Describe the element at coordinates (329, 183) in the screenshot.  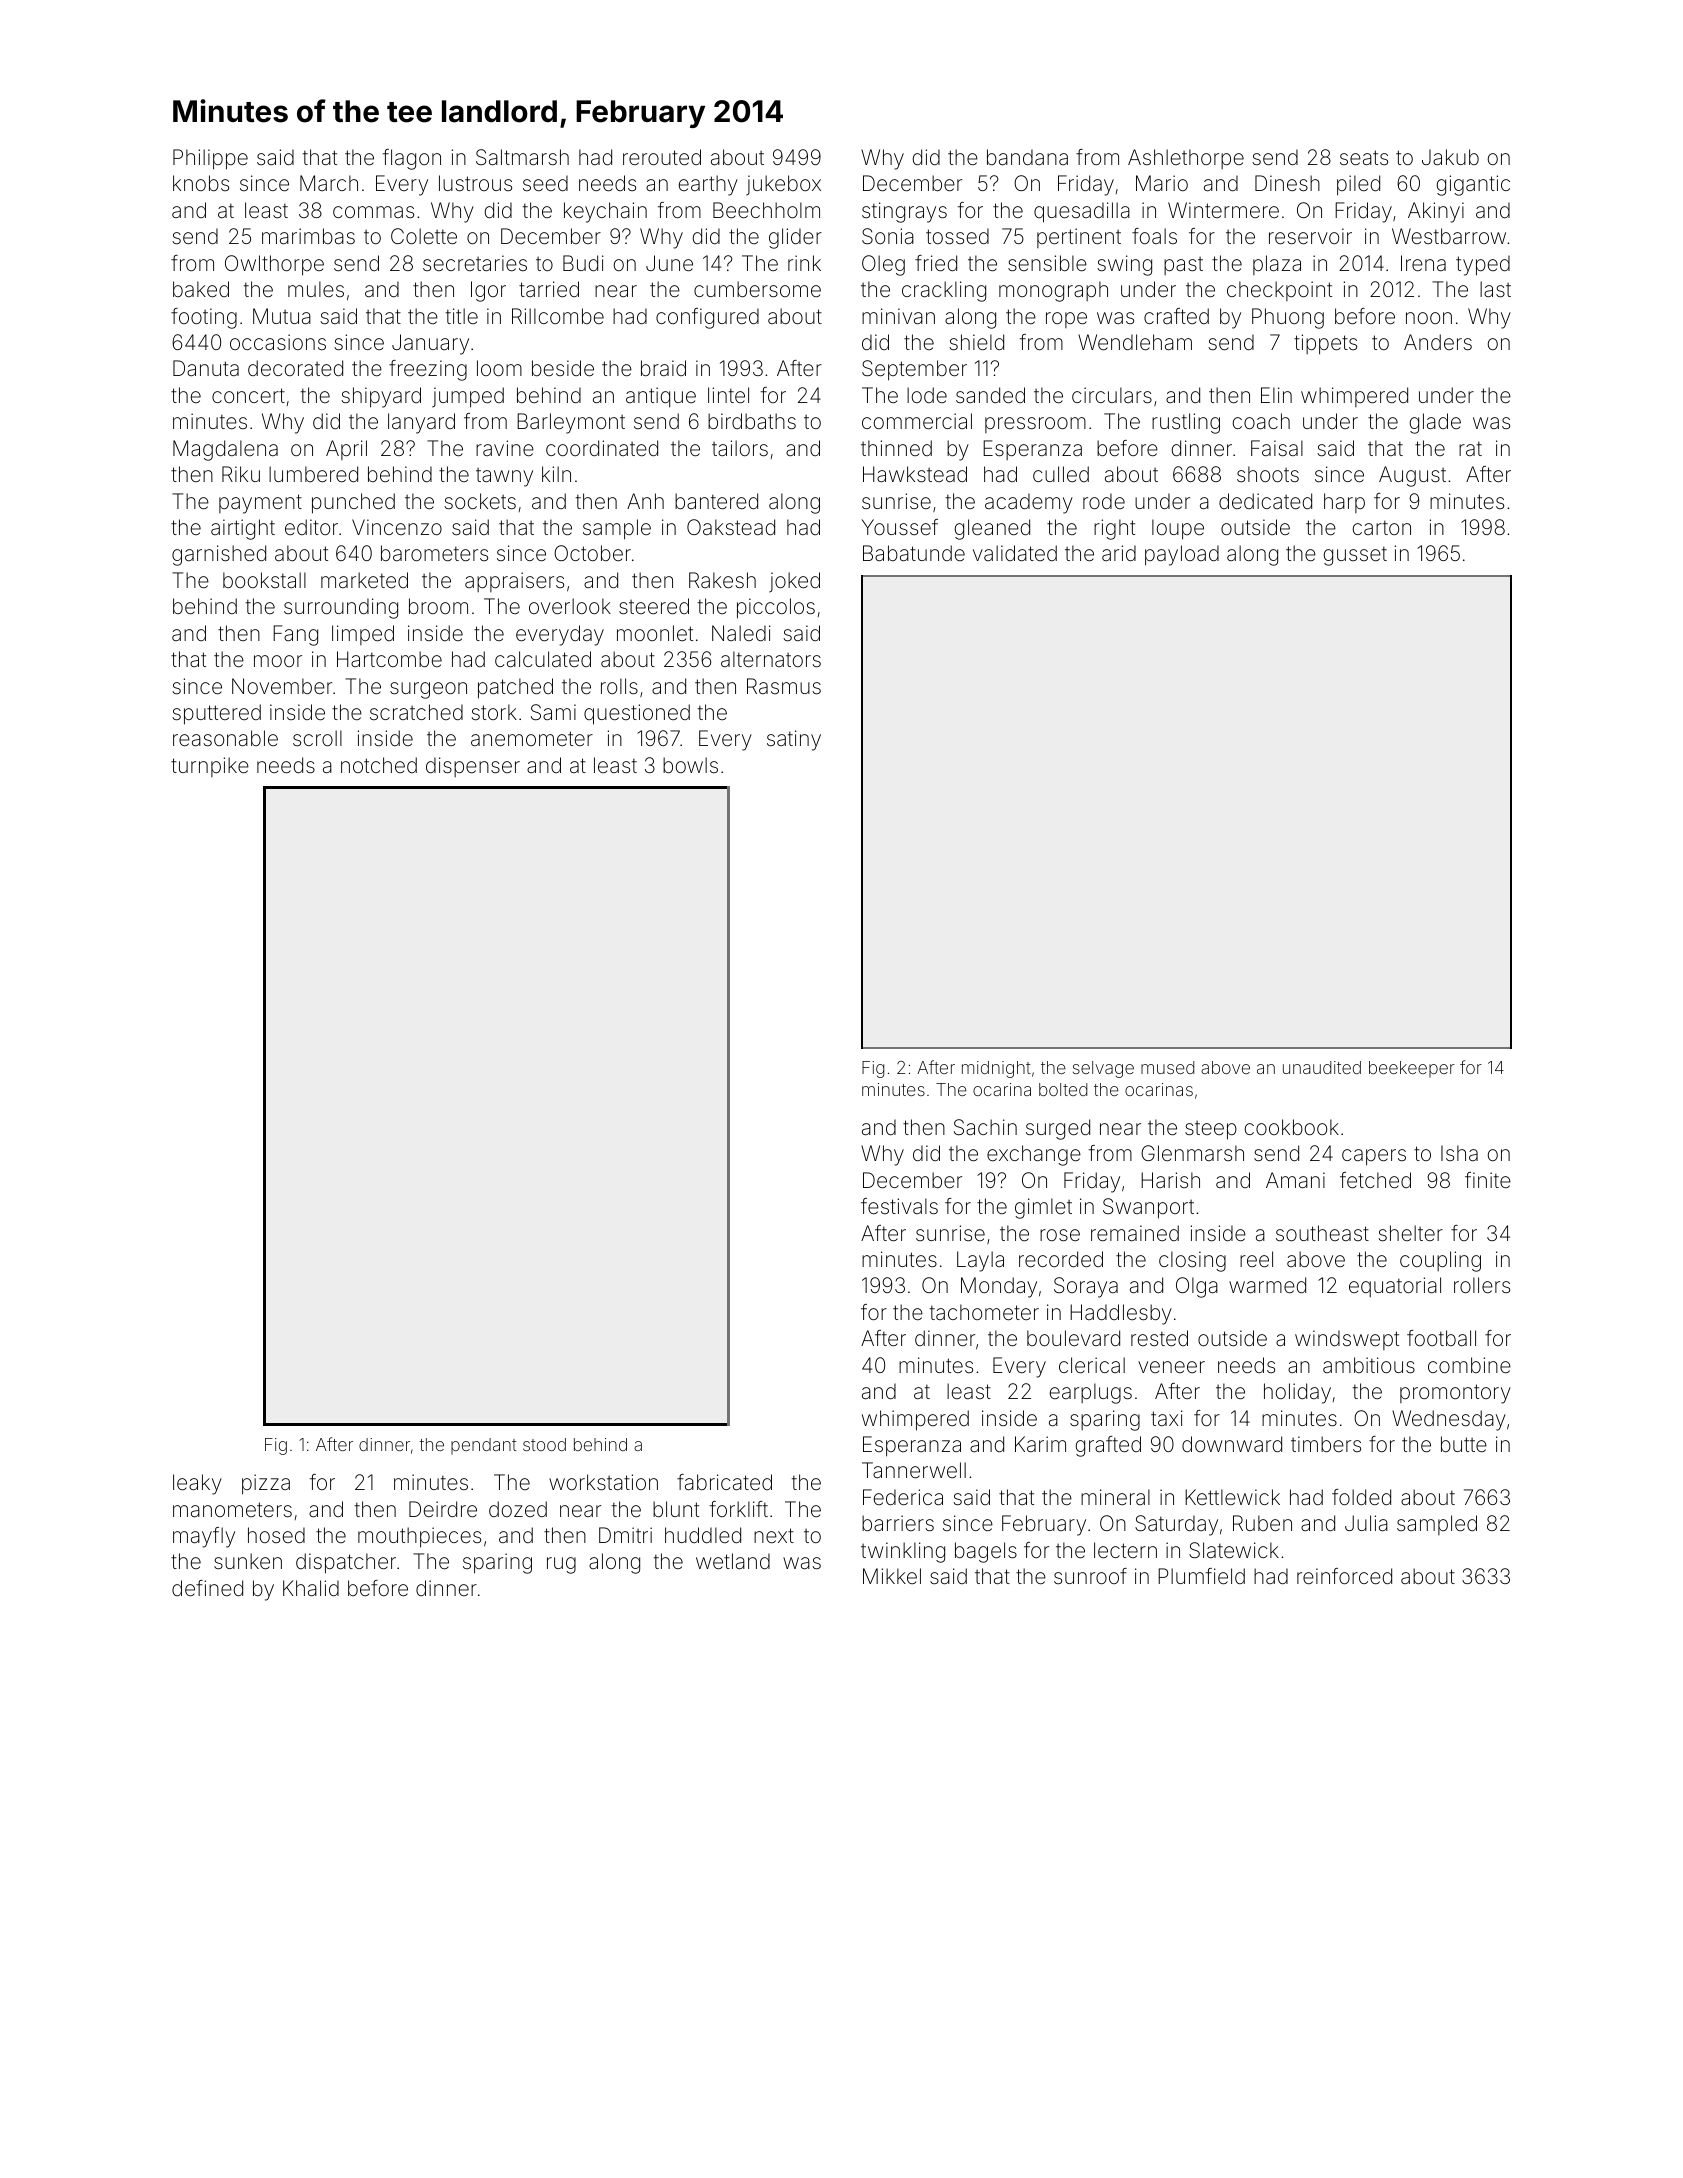
I see `March` at that location.
